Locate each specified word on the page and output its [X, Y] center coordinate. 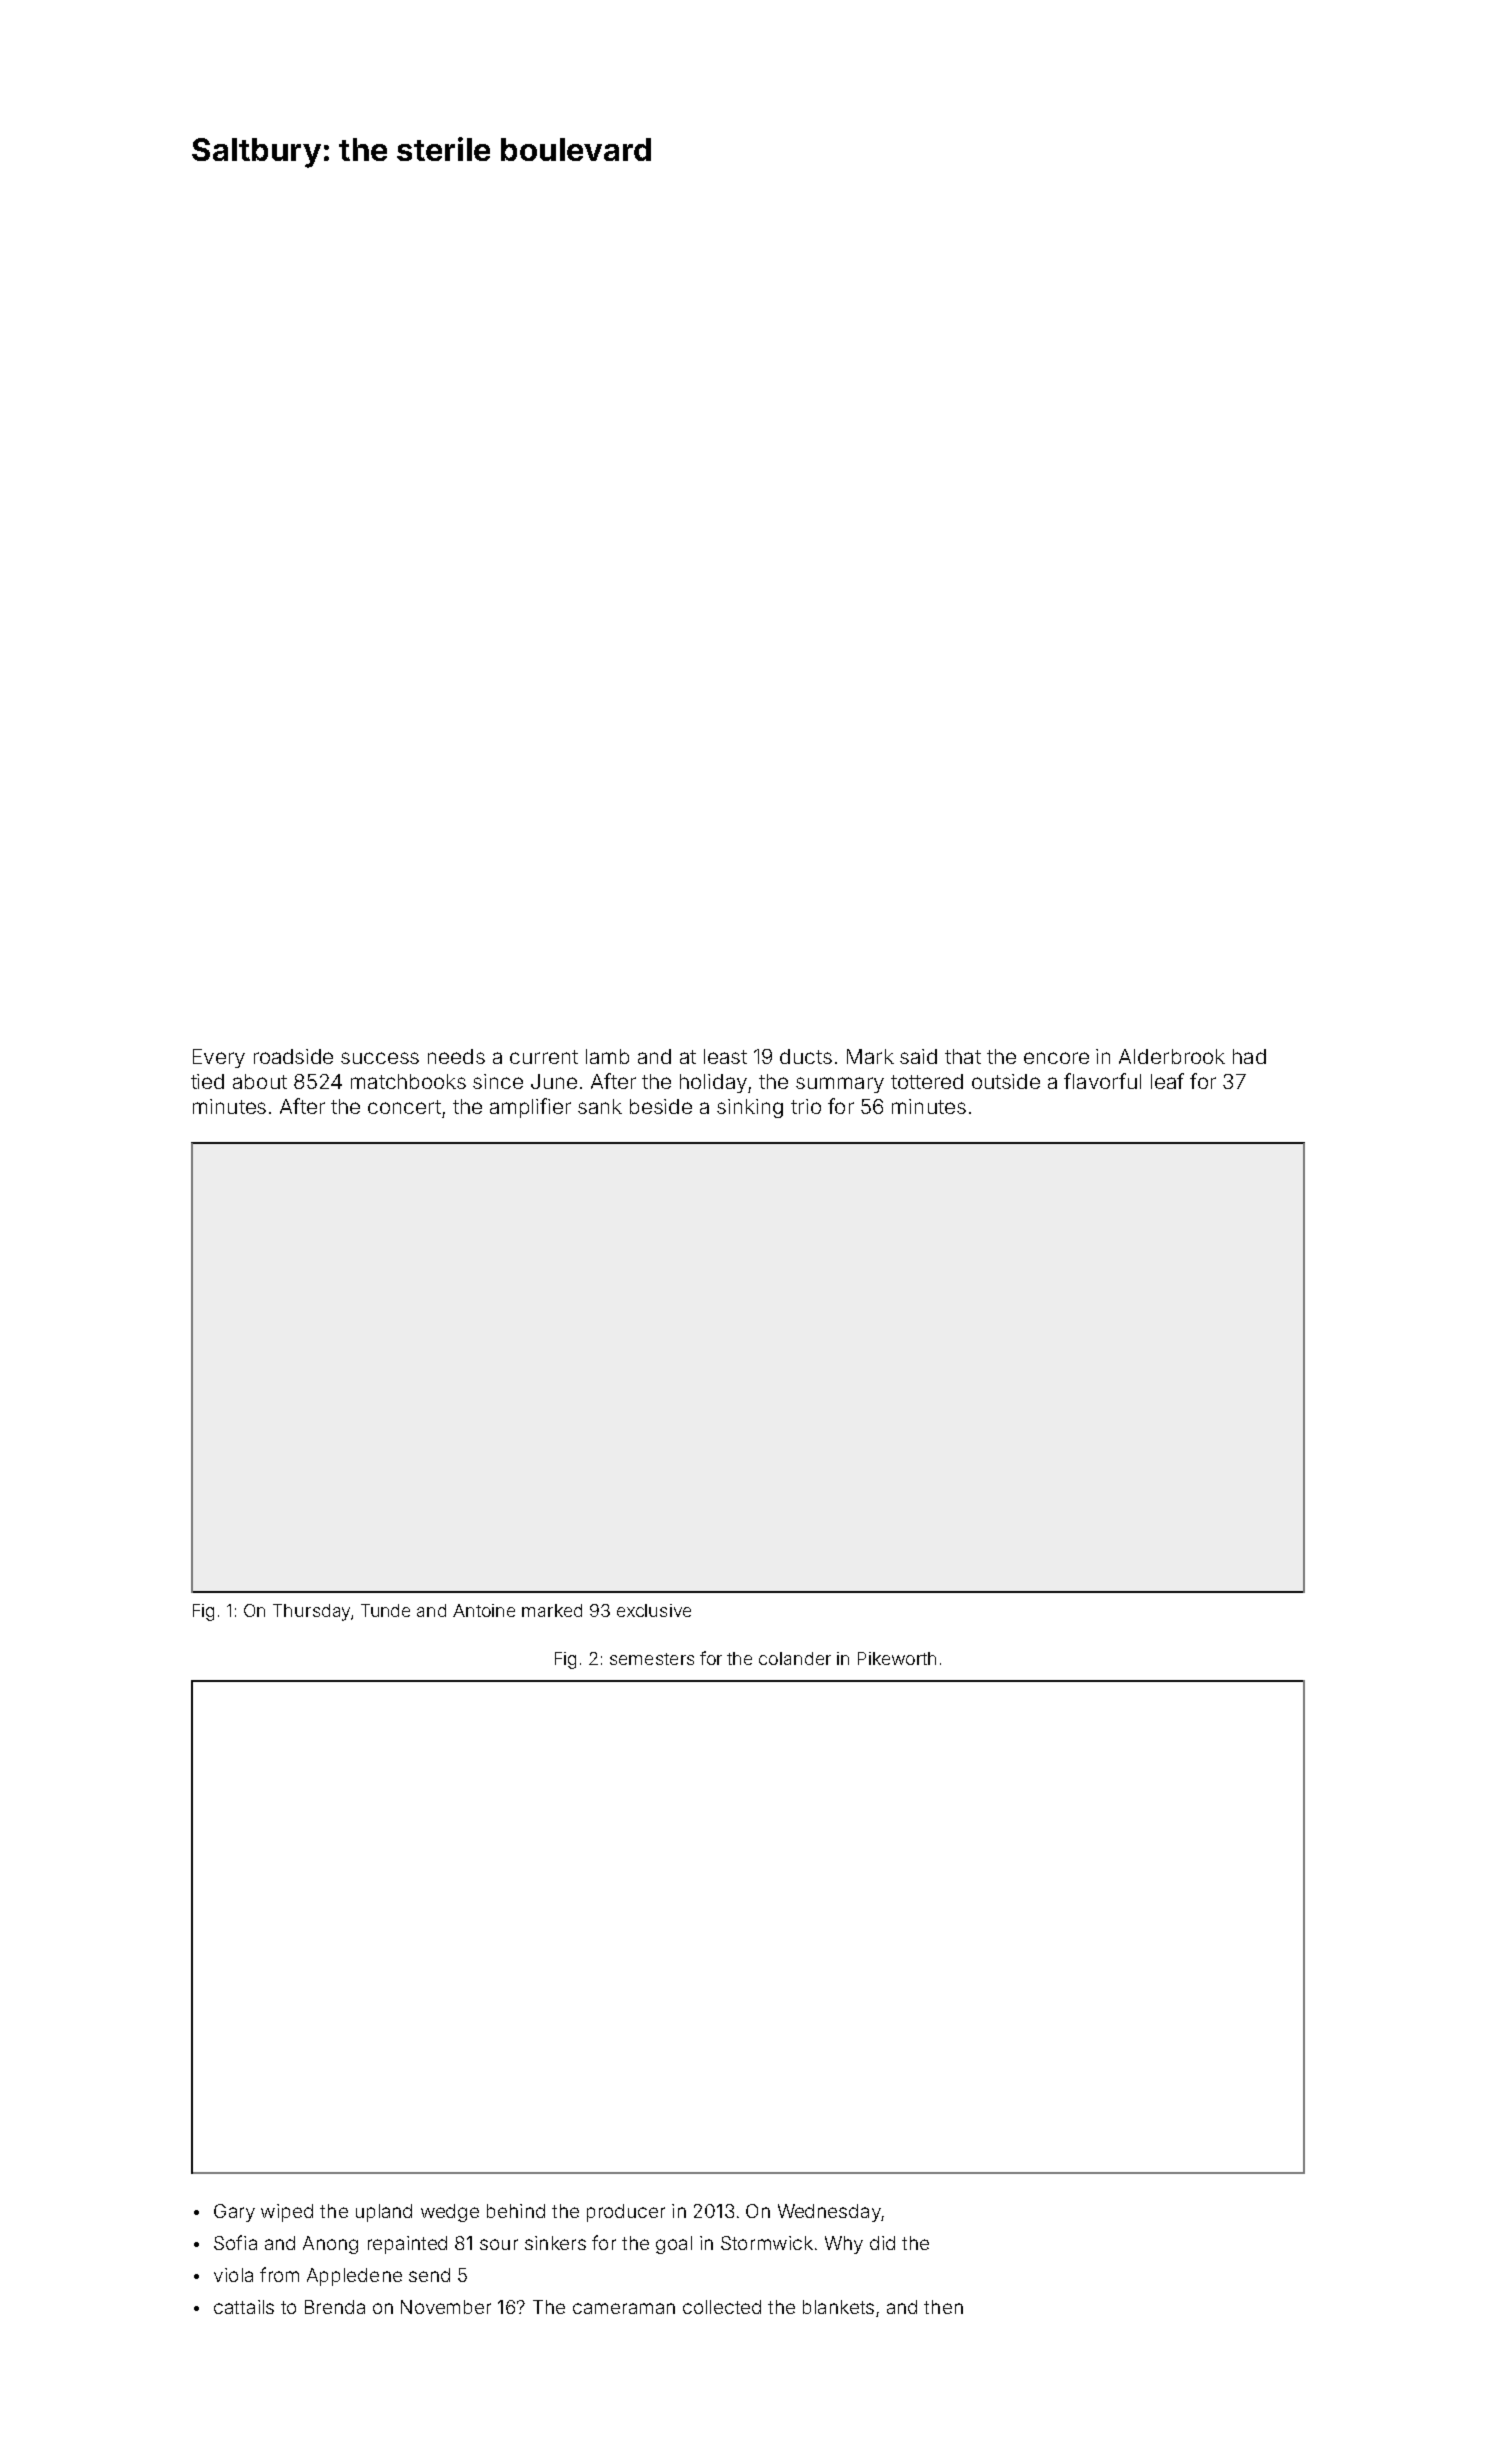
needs [456, 1056]
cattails [244, 2307]
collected [722, 2307]
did [882, 2243]
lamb [607, 1056]
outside [1006, 1081]
